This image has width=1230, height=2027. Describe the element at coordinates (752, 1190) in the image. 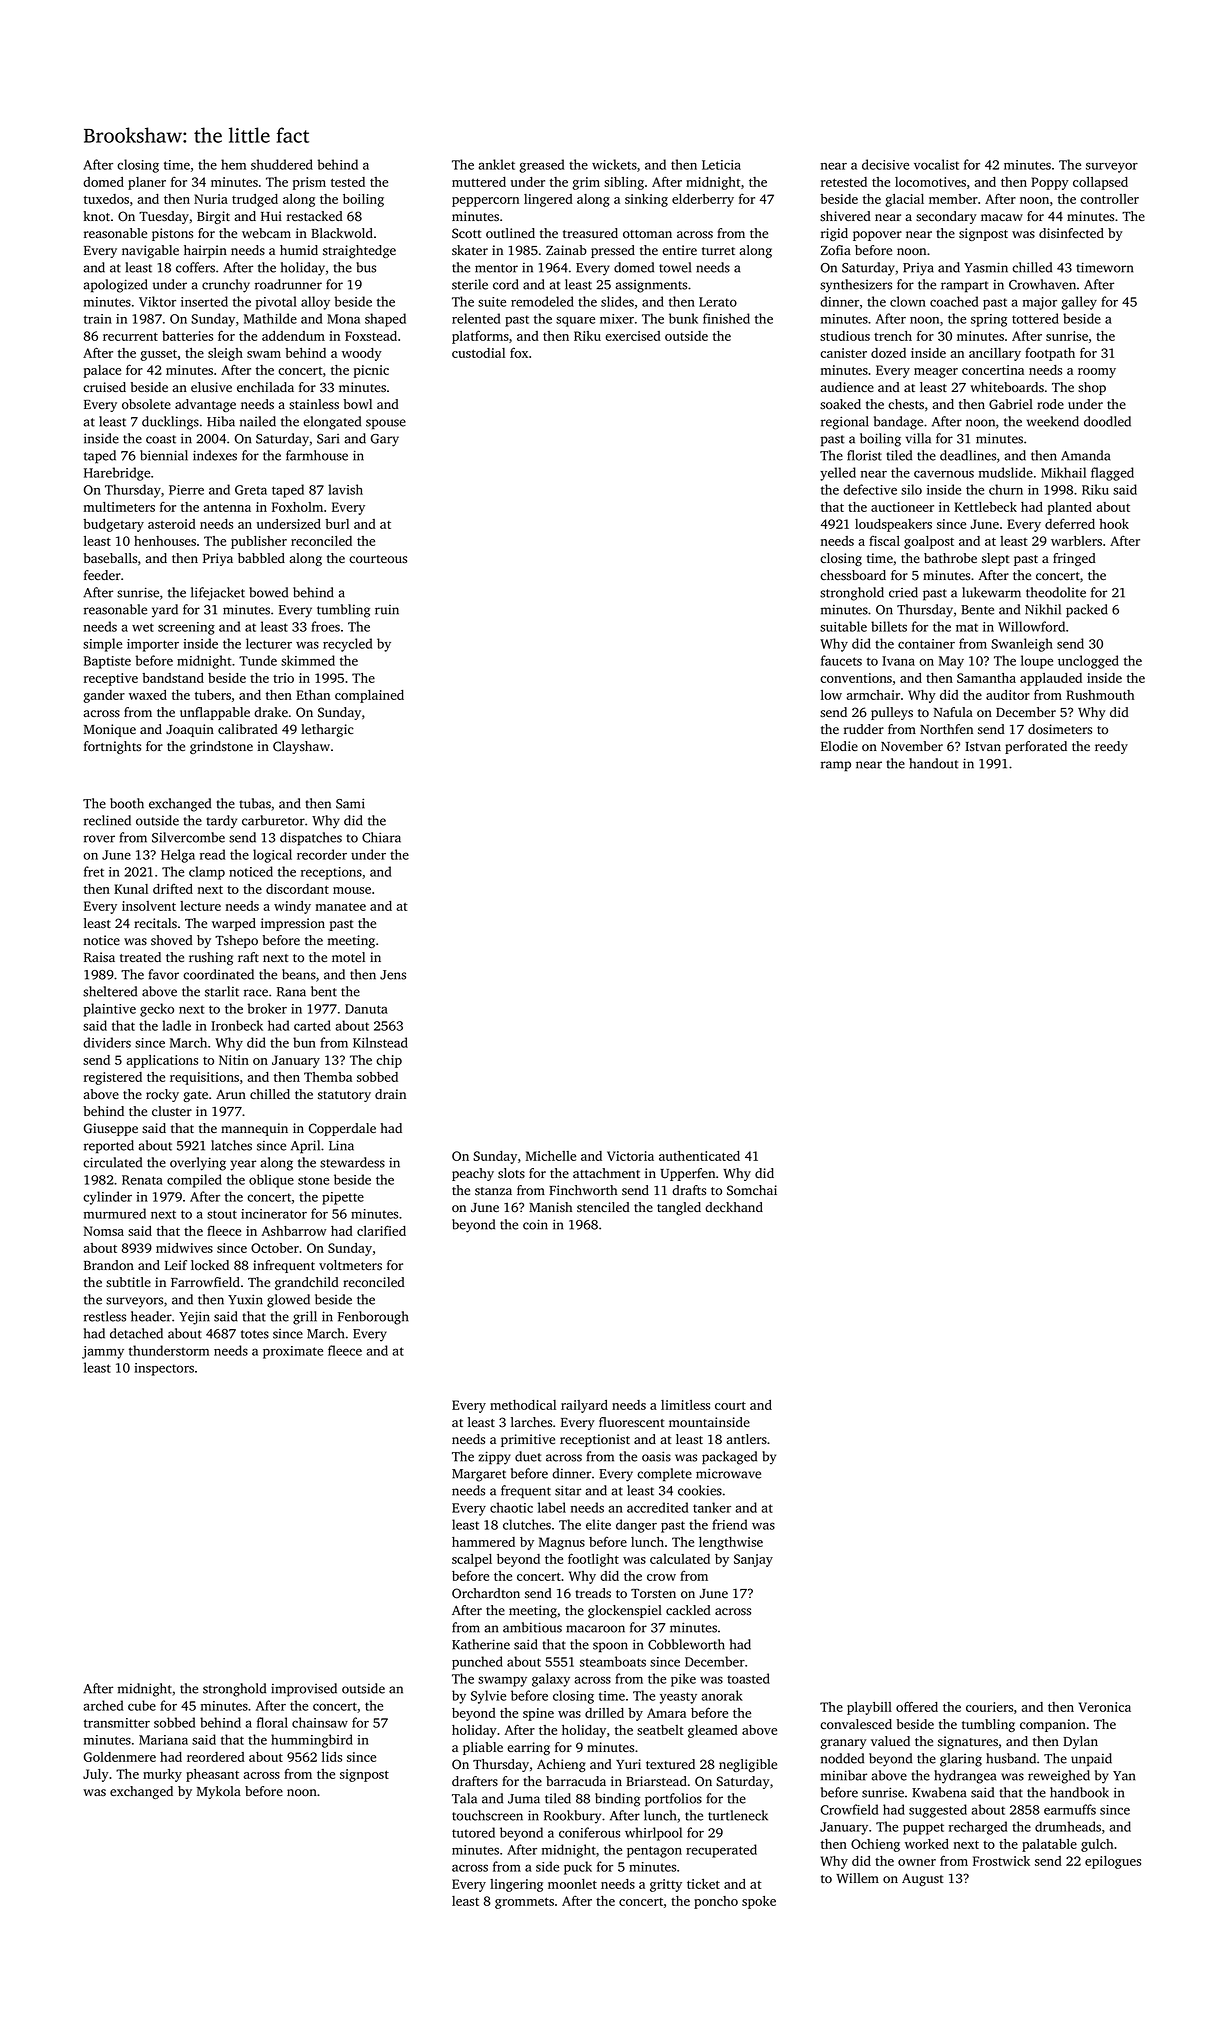

I see `Somchai` at that location.
